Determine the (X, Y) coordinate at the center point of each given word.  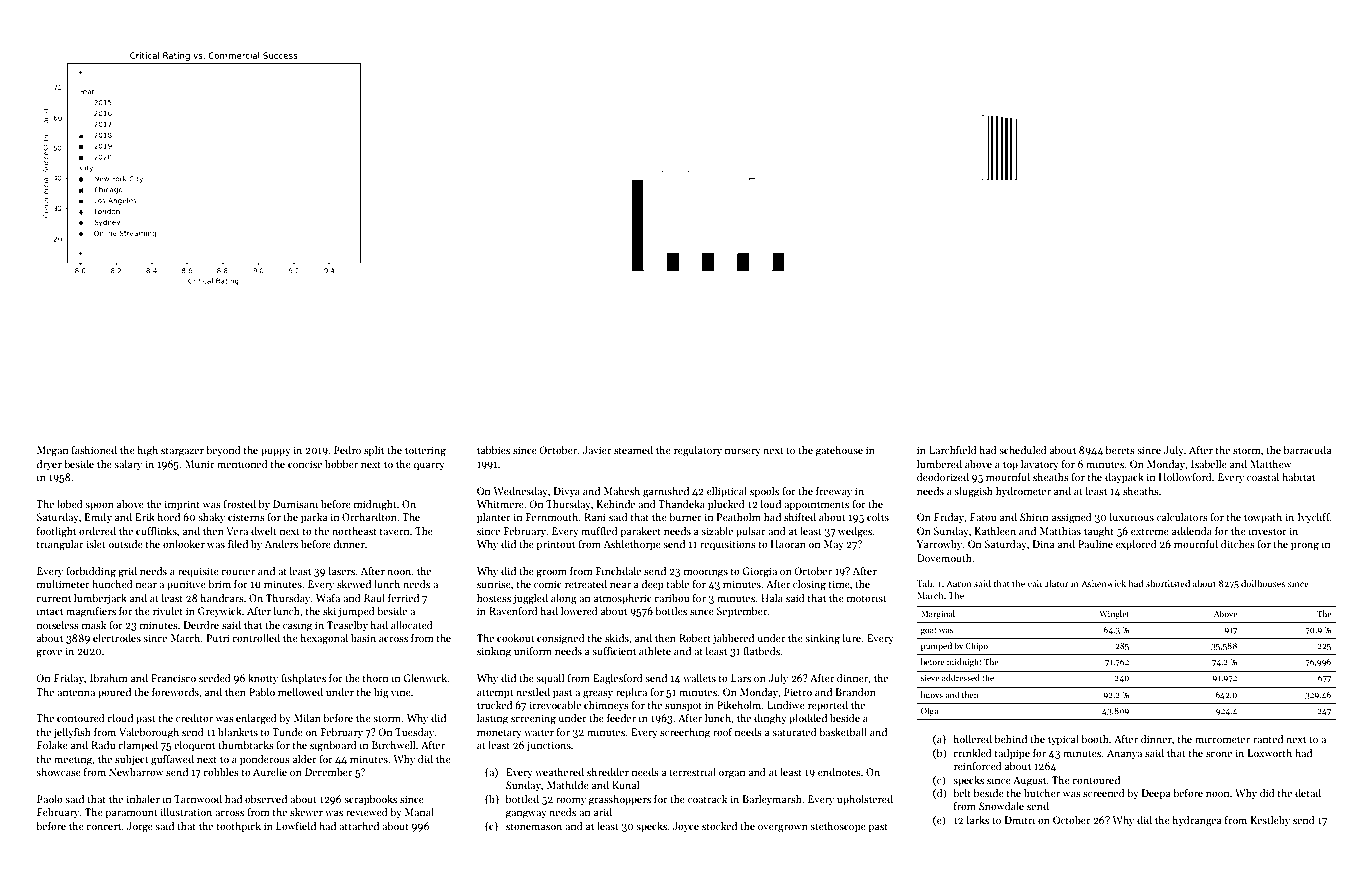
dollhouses (1263, 583)
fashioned (94, 450)
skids (617, 638)
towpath (1263, 518)
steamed (633, 450)
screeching (685, 733)
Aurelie (270, 772)
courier (238, 571)
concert (103, 826)
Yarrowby (939, 545)
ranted (1268, 739)
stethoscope (838, 827)
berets (1120, 450)
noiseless (58, 625)
